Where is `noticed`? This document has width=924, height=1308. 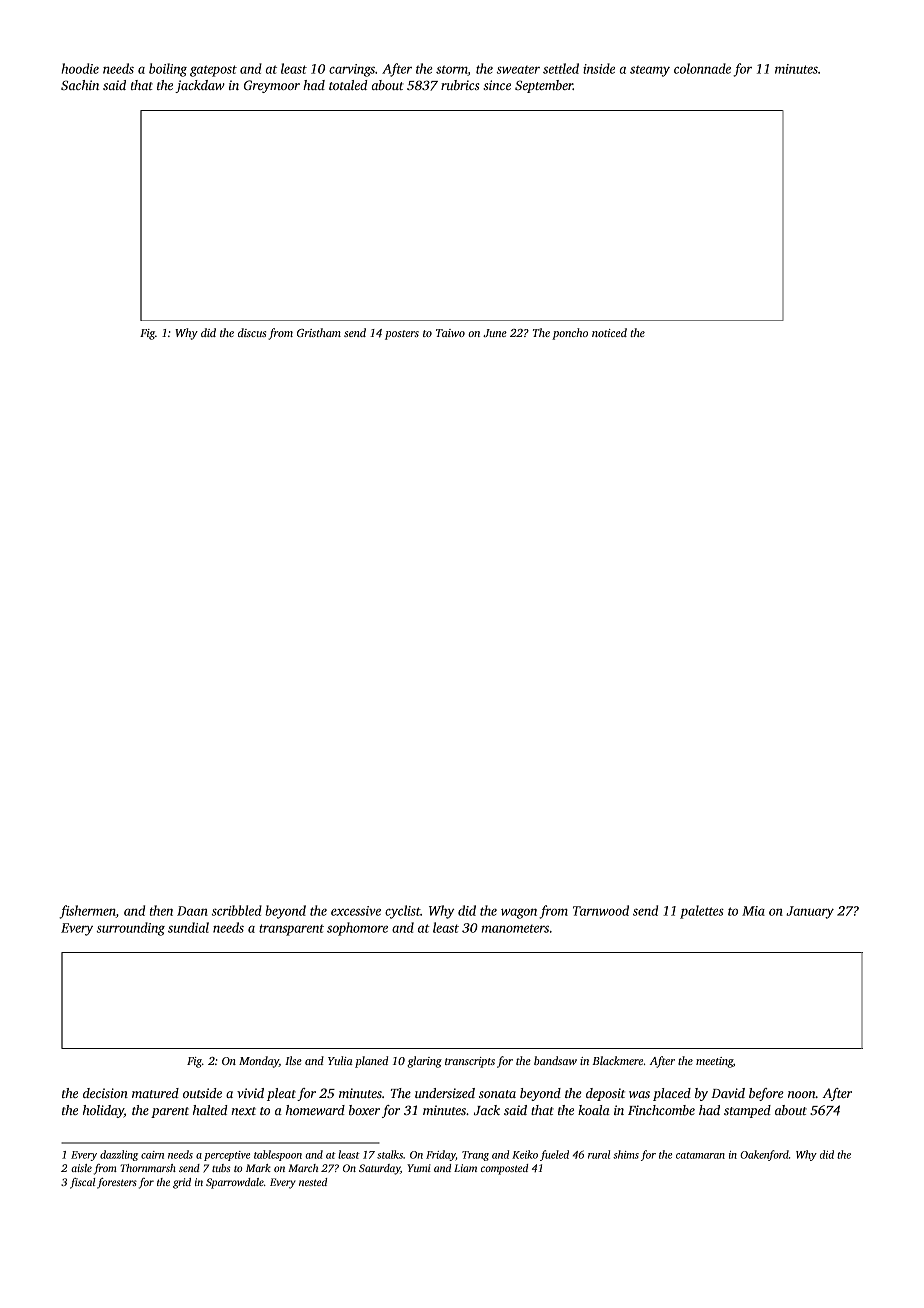
noticed is located at coordinates (609, 332).
